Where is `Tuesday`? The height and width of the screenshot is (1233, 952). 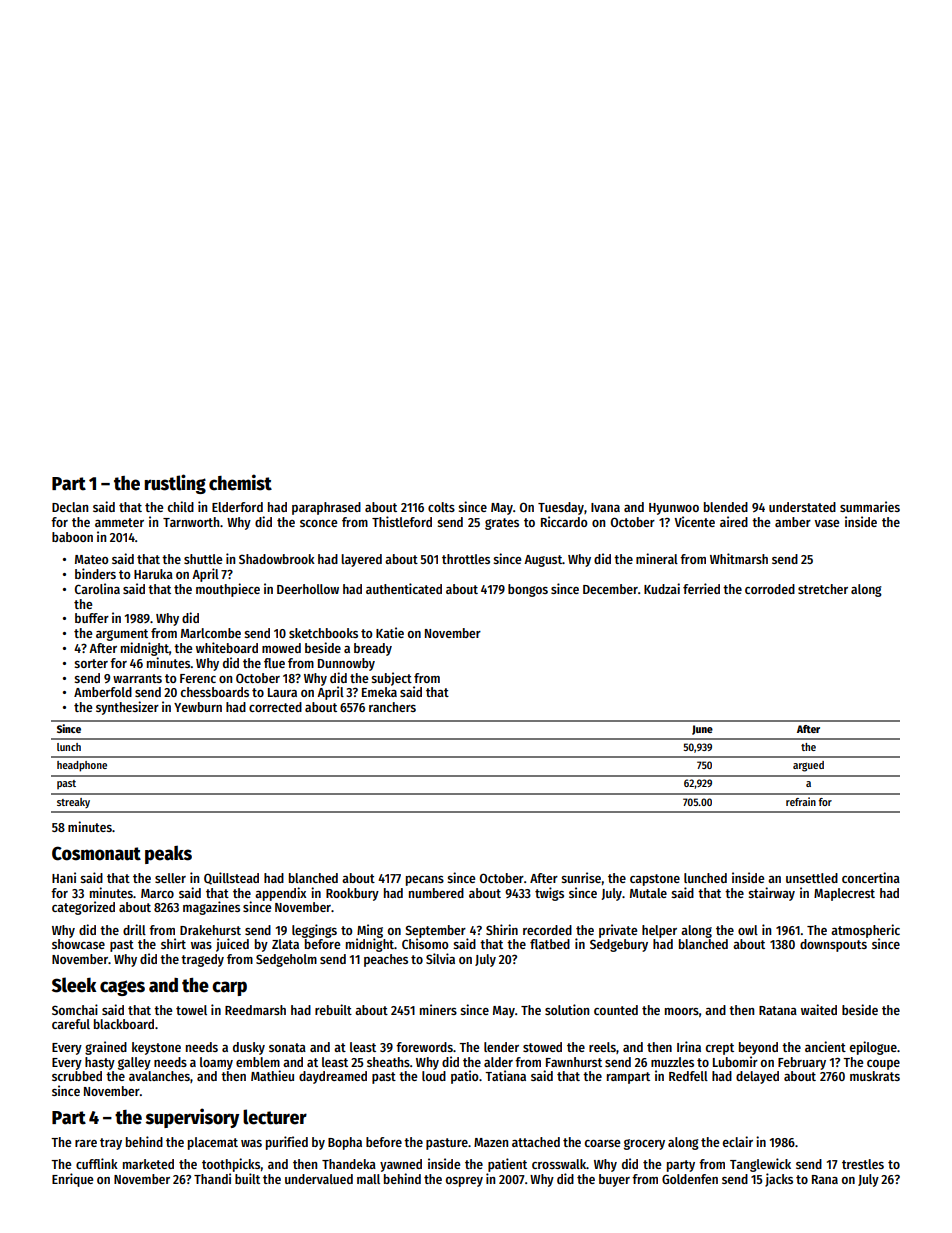 Tuesday is located at coordinates (561, 508).
